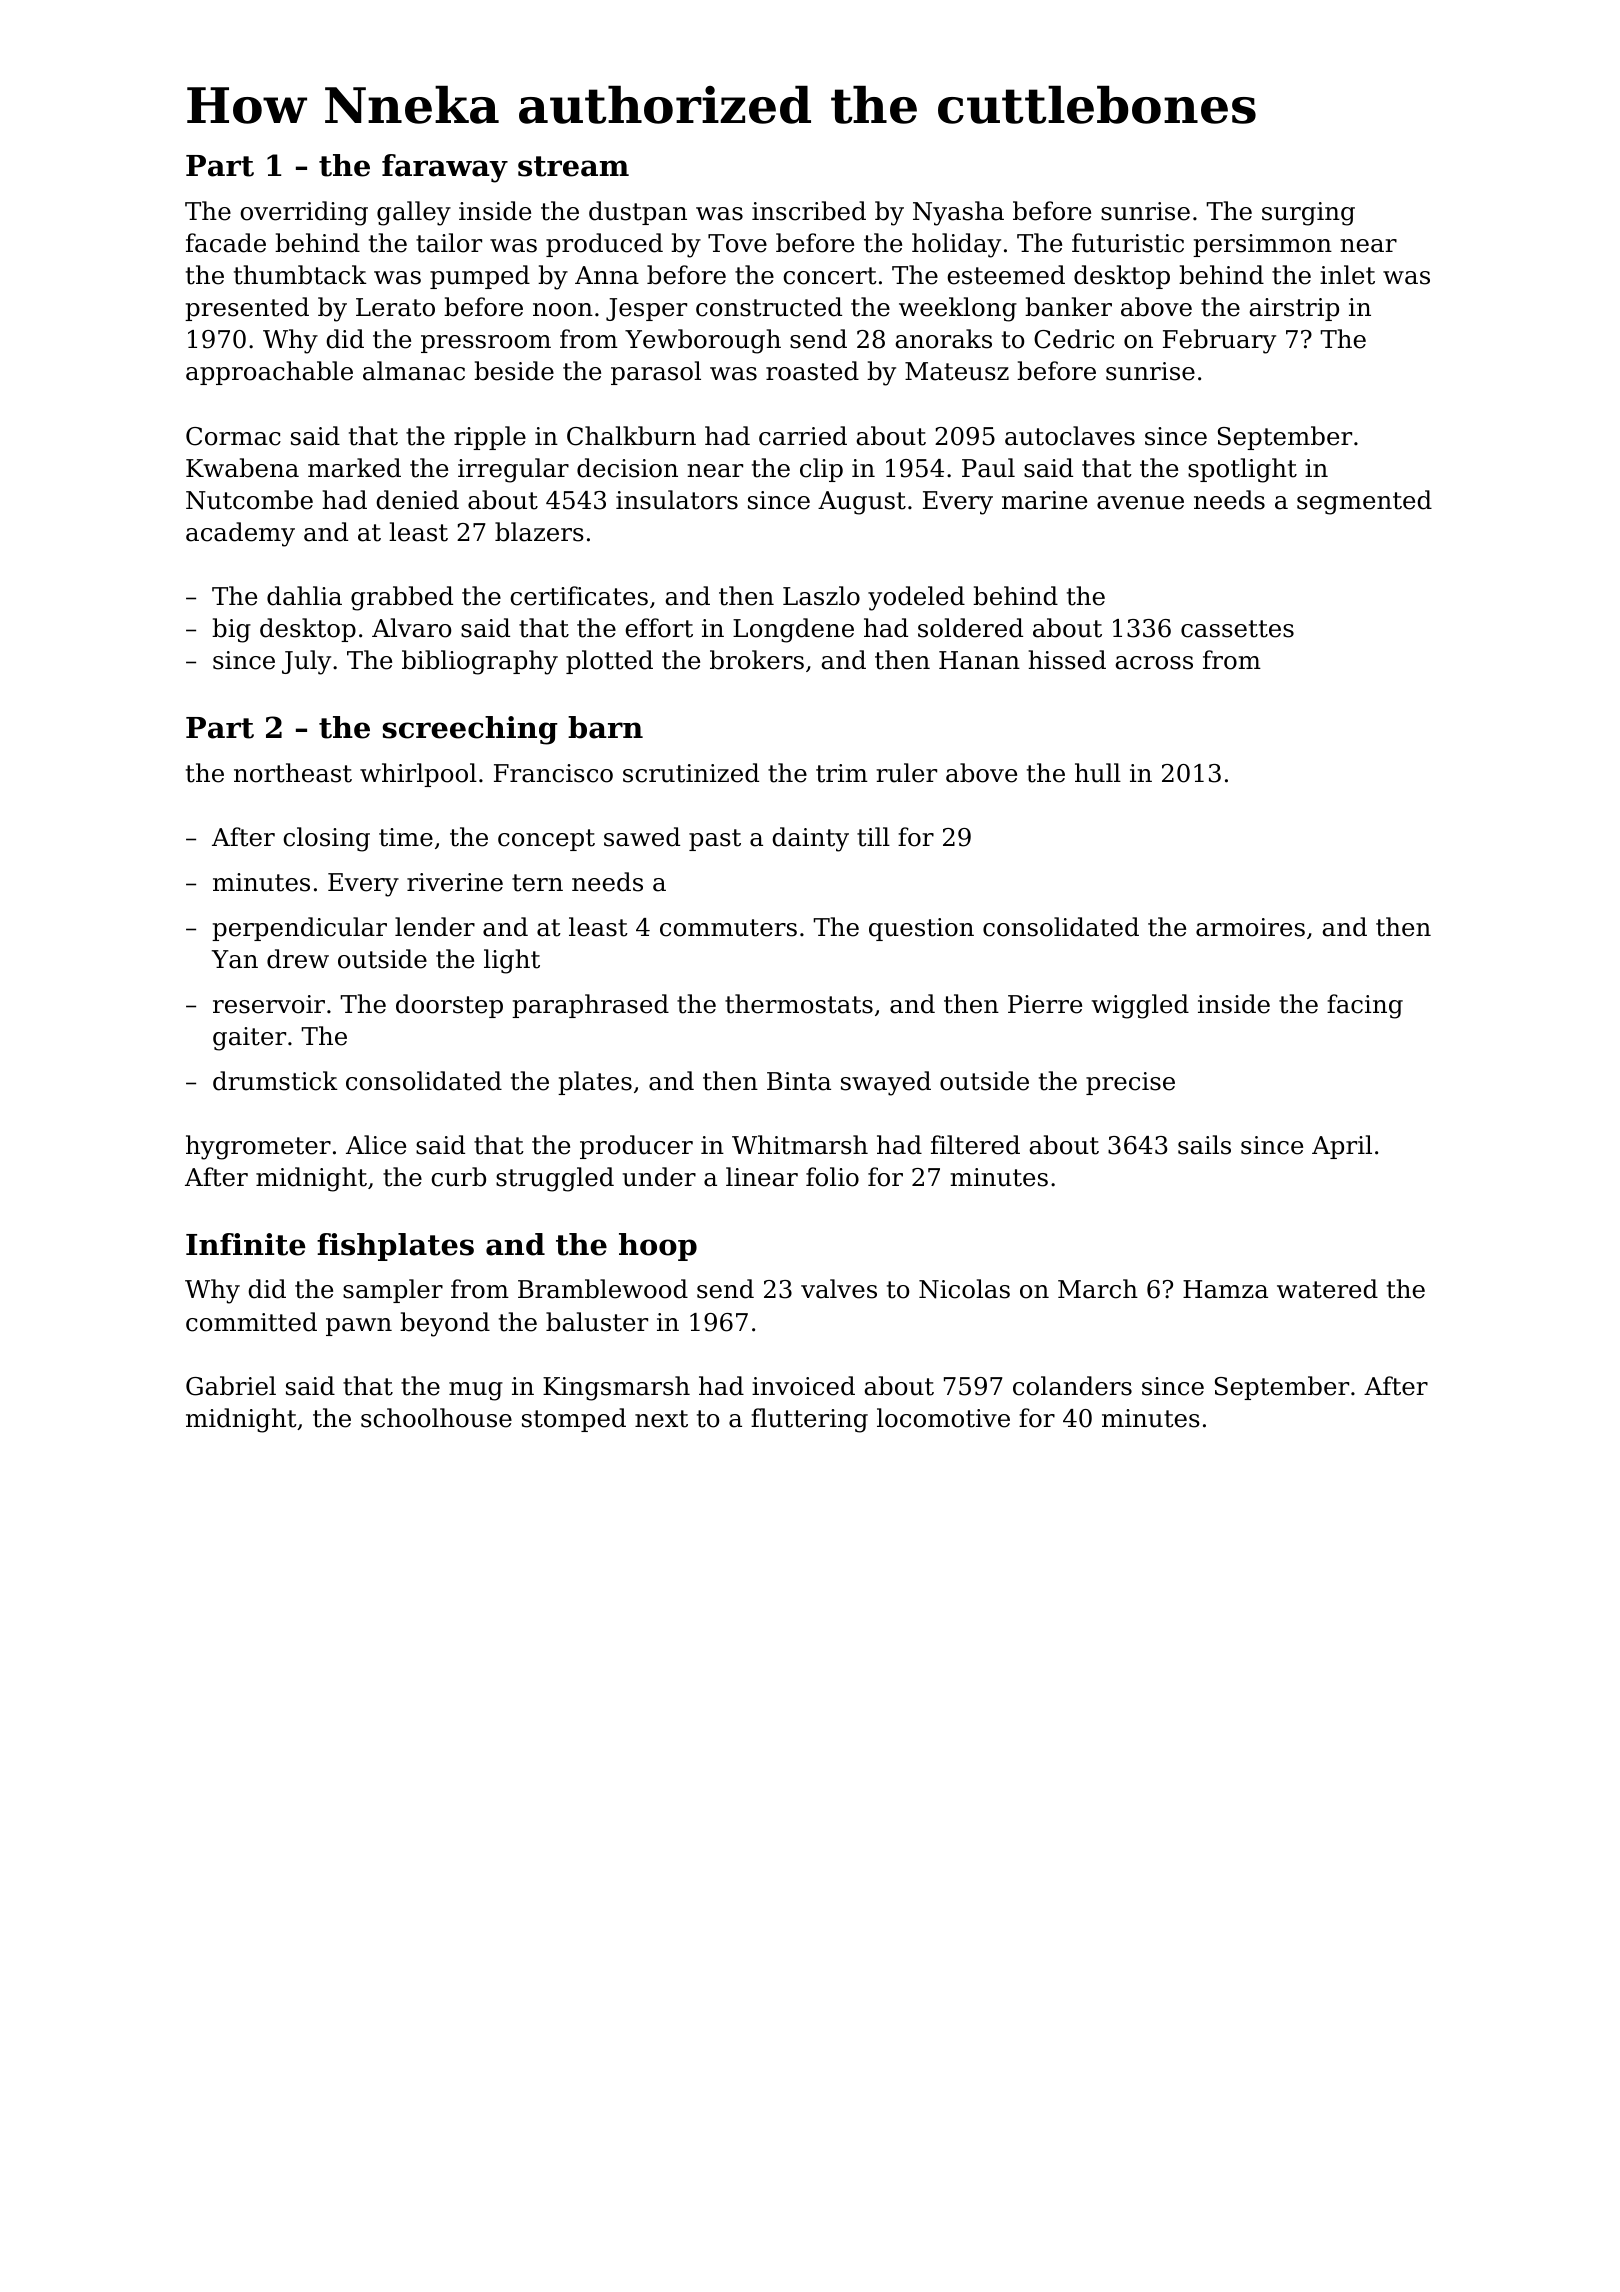 This document has height=2292, width=1620. What do you see at coordinates (958, 213) in the document?
I see `Nyasha` at bounding box center [958, 213].
